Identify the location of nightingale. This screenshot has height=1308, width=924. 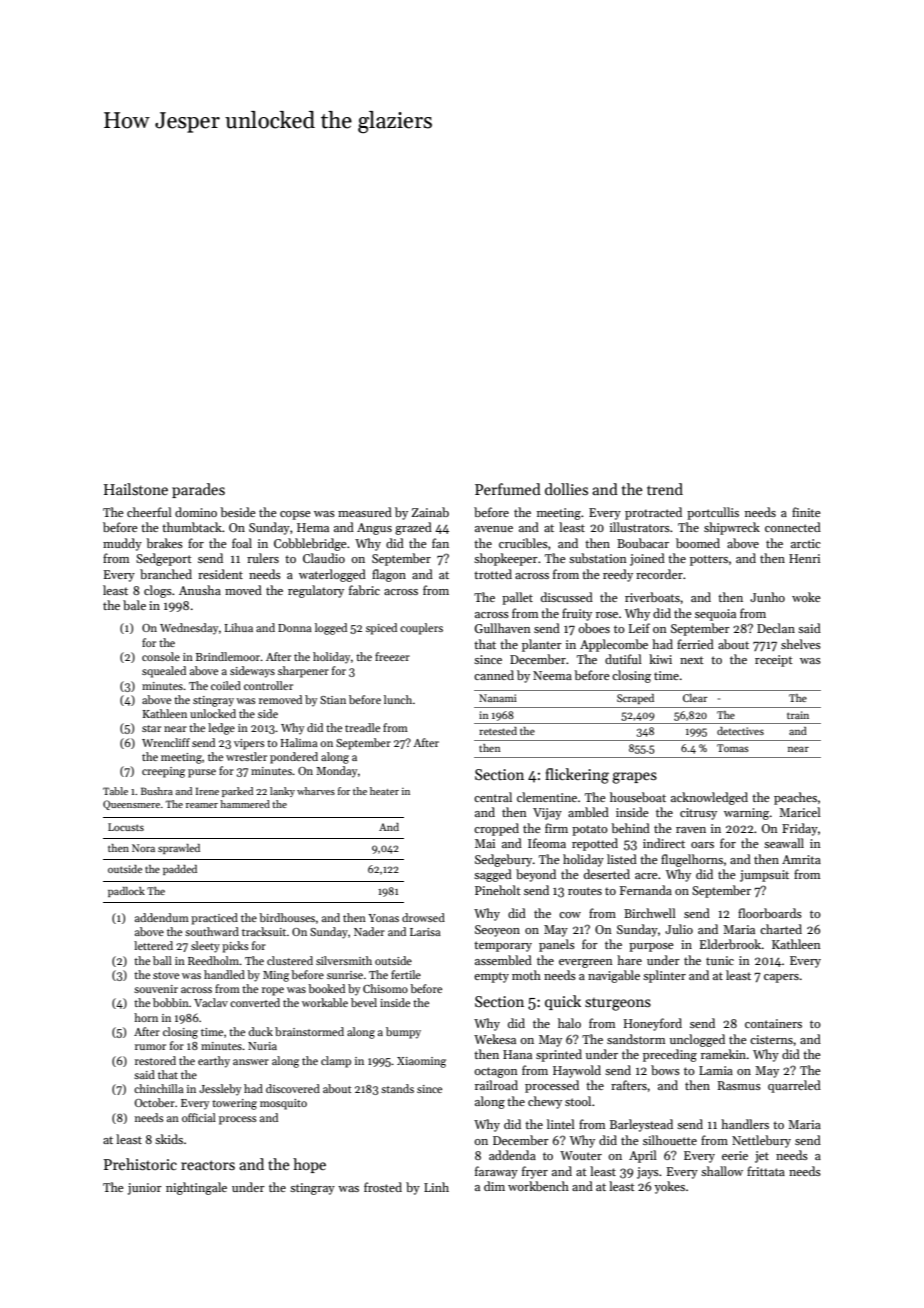
(196, 1188).
